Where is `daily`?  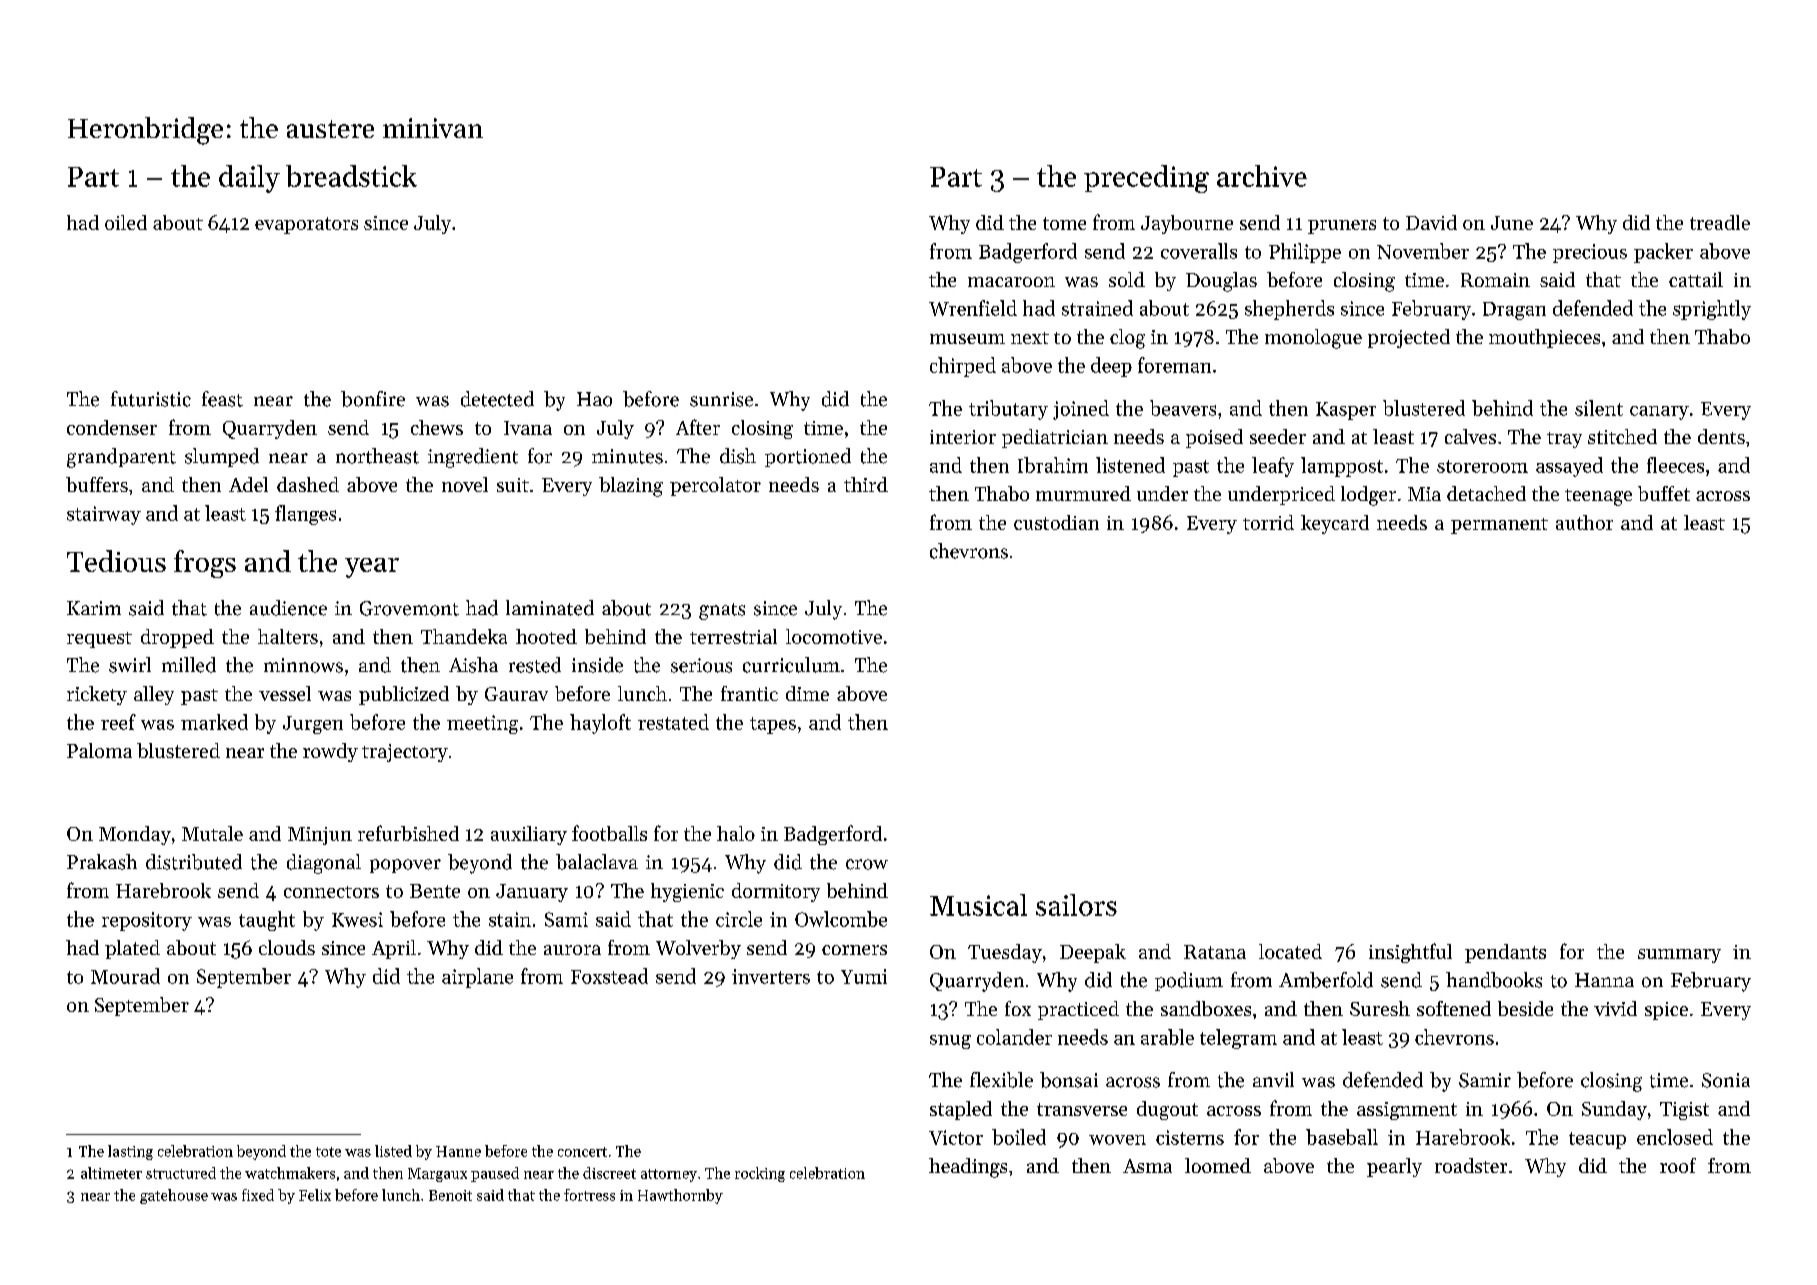 daily is located at coordinates (249, 179).
